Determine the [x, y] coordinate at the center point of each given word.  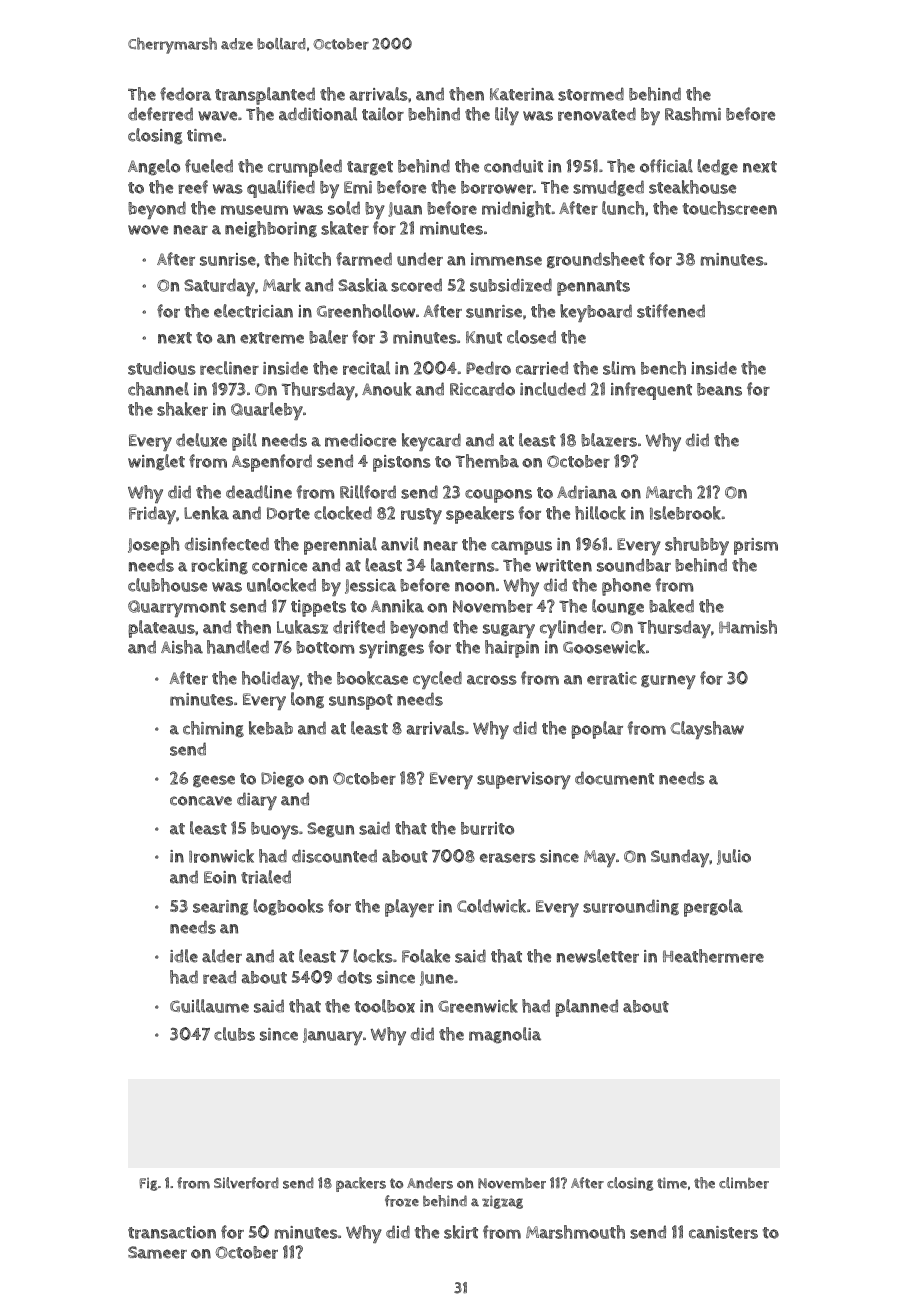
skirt [461, 1232]
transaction [172, 1232]
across [492, 680]
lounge [618, 607]
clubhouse [167, 585]
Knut [484, 337]
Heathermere [713, 956]
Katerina [522, 94]
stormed [591, 94]
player [409, 908]
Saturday [219, 287]
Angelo [154, 167]
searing [220, 908]
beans [719, 389]
